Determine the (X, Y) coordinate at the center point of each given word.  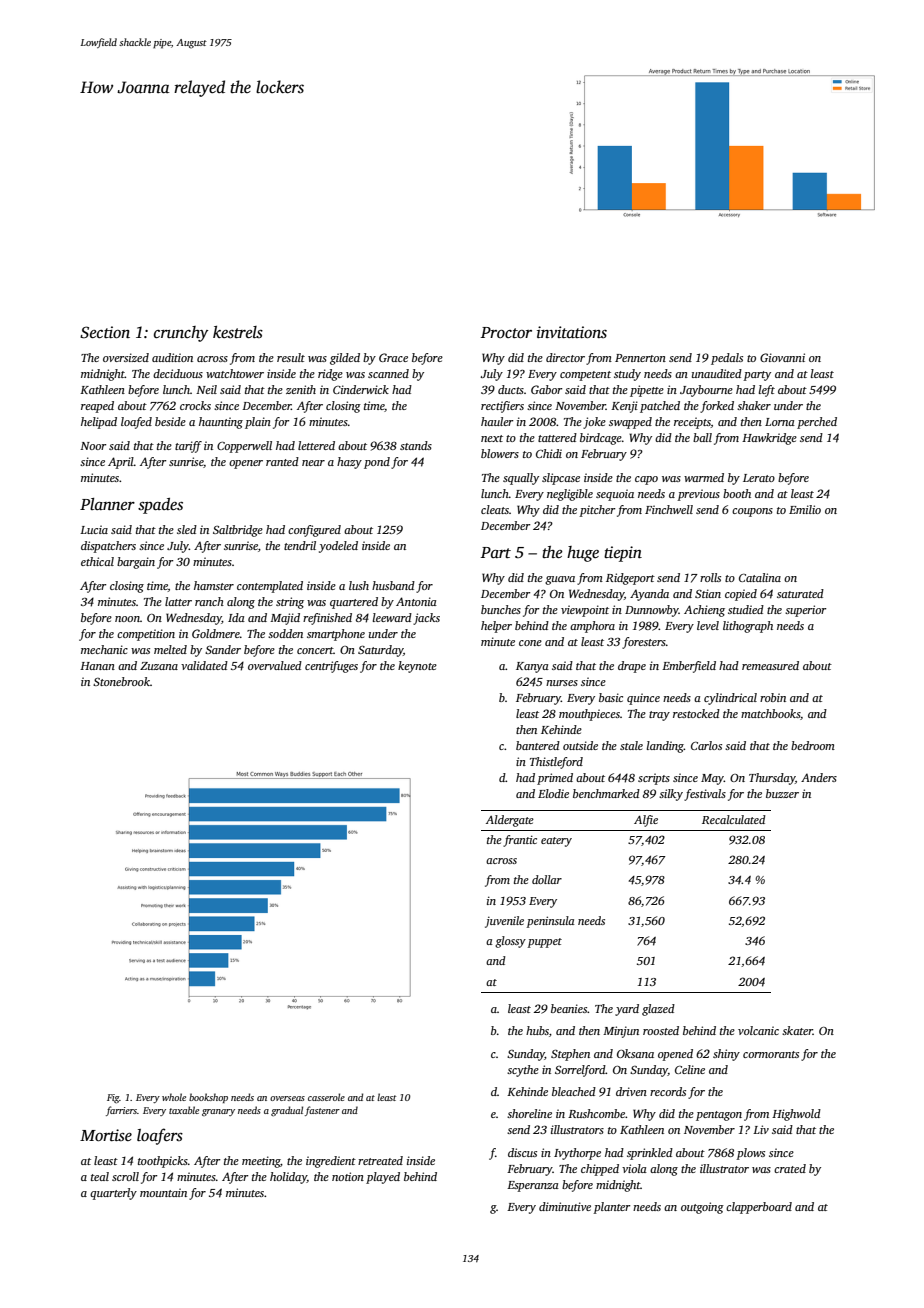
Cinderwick (361, 389)
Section (105, 332)
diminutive (565, 1206)
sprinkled (650, 1154)
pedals (727, 359)
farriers (121, 1111)
